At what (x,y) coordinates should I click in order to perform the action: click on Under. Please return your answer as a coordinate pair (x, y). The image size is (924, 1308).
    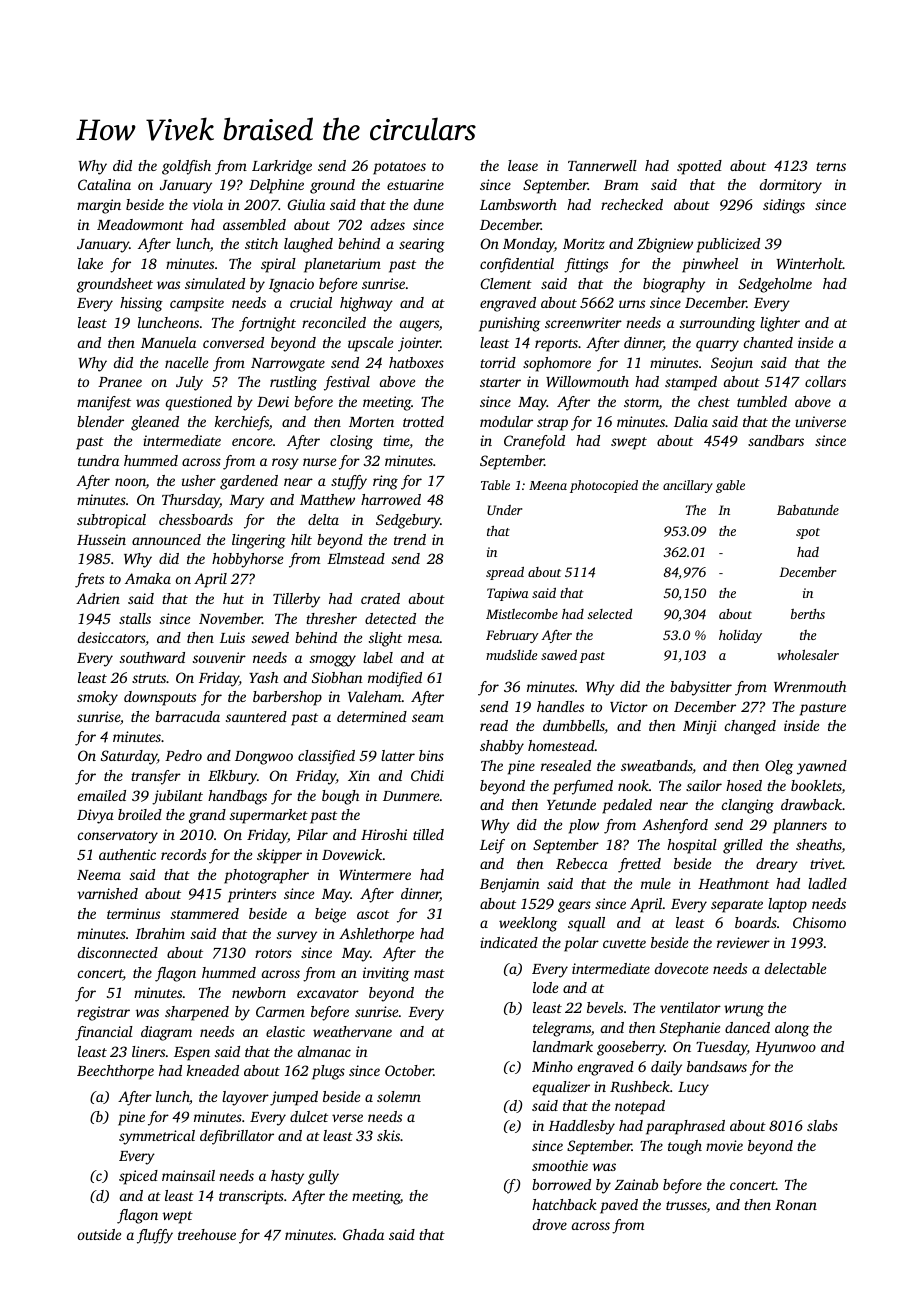
    Looking at the image, I should click on (504, 510).
